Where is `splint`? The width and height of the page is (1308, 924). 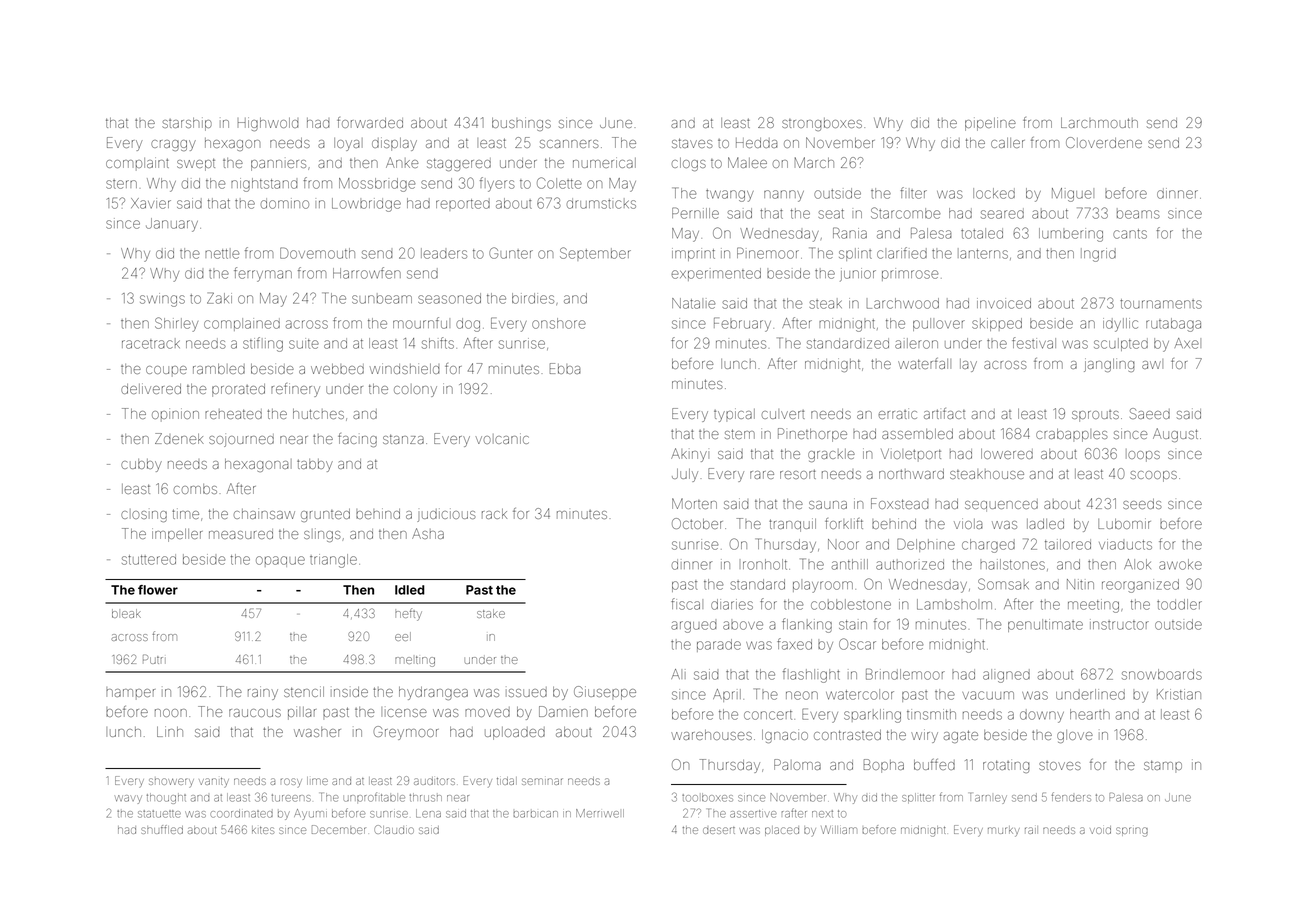
splint is located at coordinates (855, 254).
